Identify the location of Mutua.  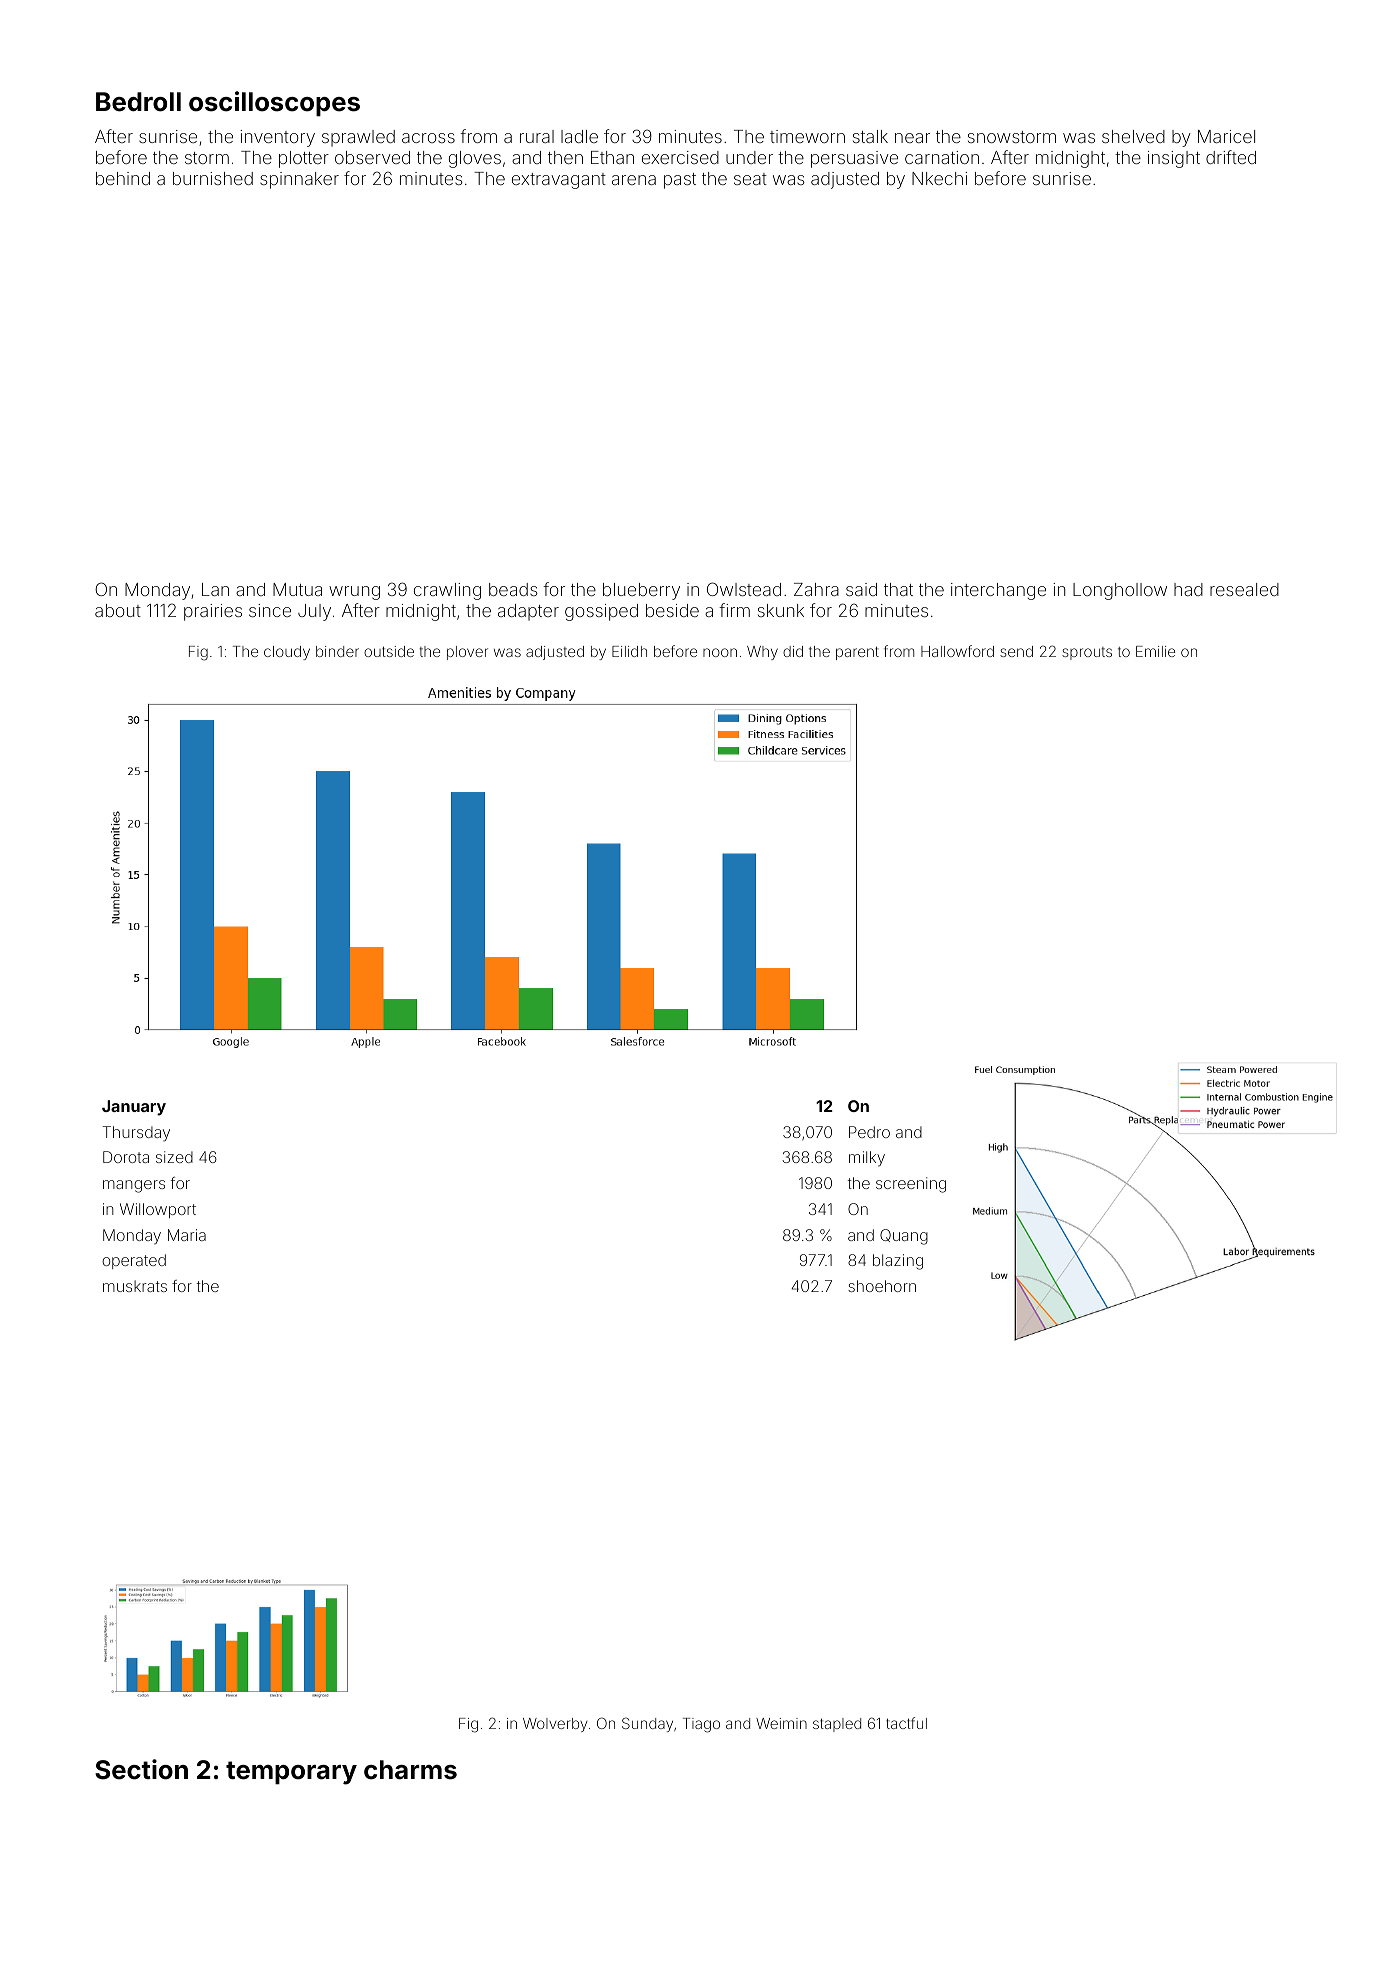
(297, 589).
